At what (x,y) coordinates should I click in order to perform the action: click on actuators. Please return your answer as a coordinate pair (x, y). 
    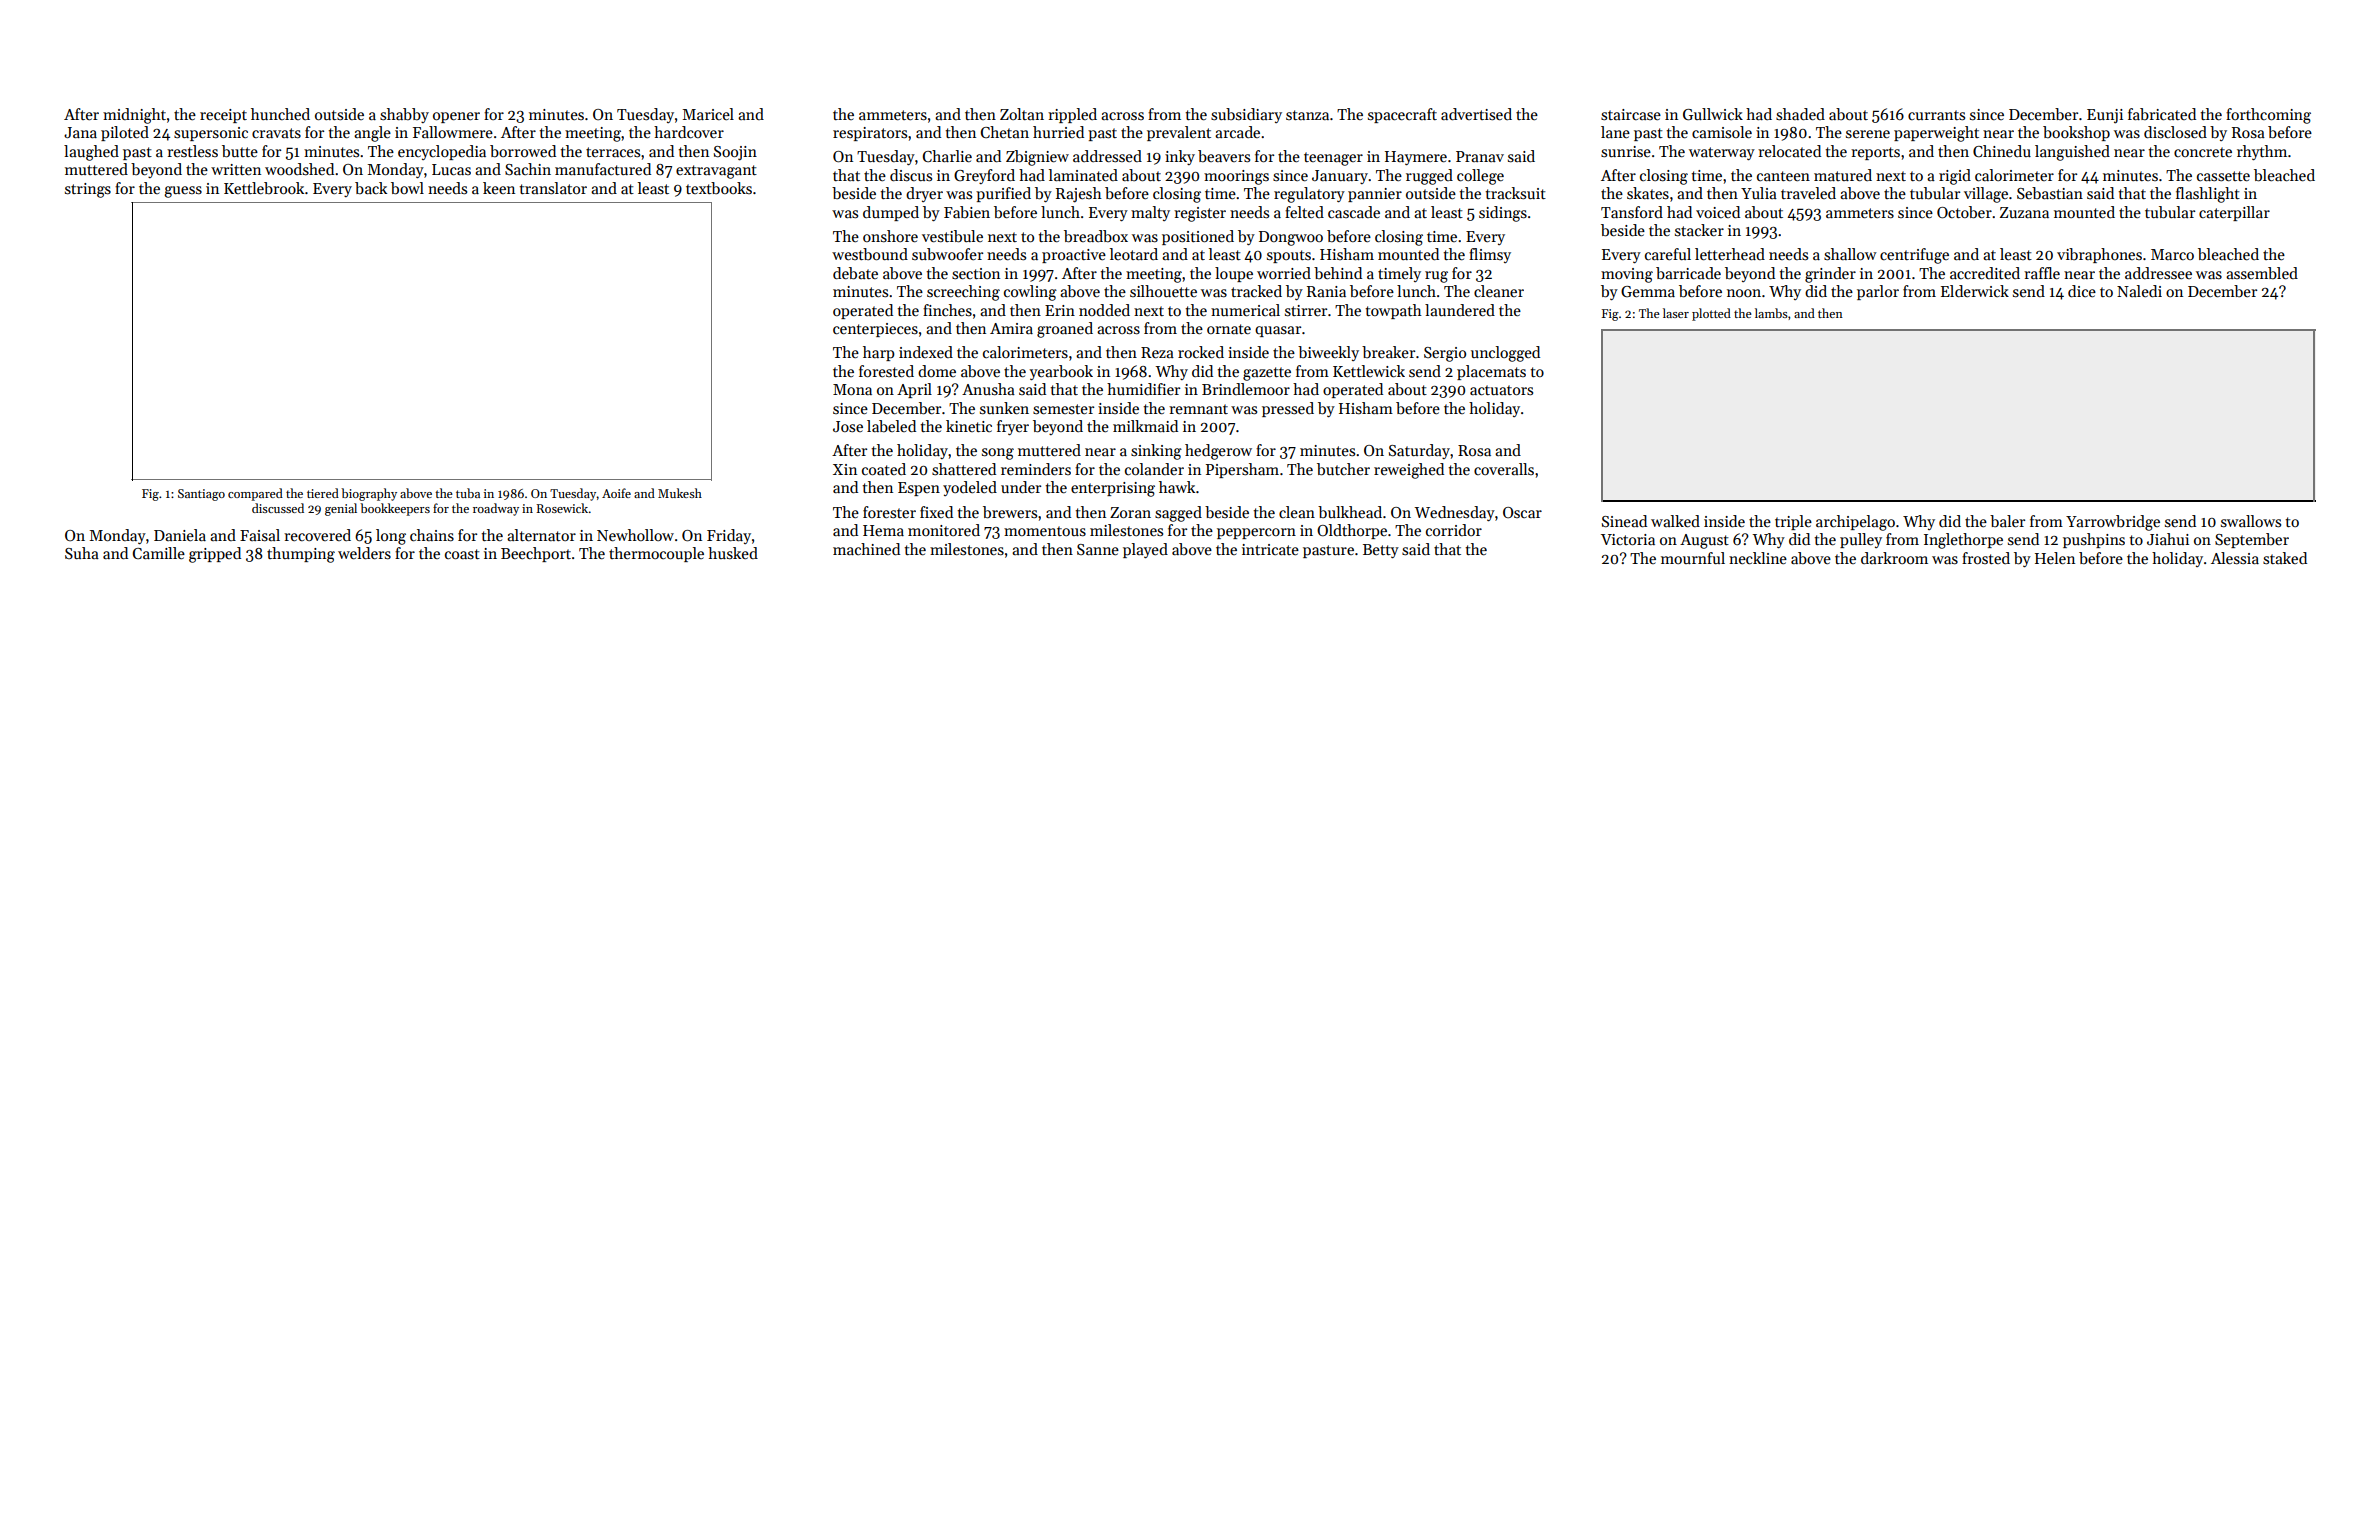
    Looking at the image, I should click on (1501, 390).
